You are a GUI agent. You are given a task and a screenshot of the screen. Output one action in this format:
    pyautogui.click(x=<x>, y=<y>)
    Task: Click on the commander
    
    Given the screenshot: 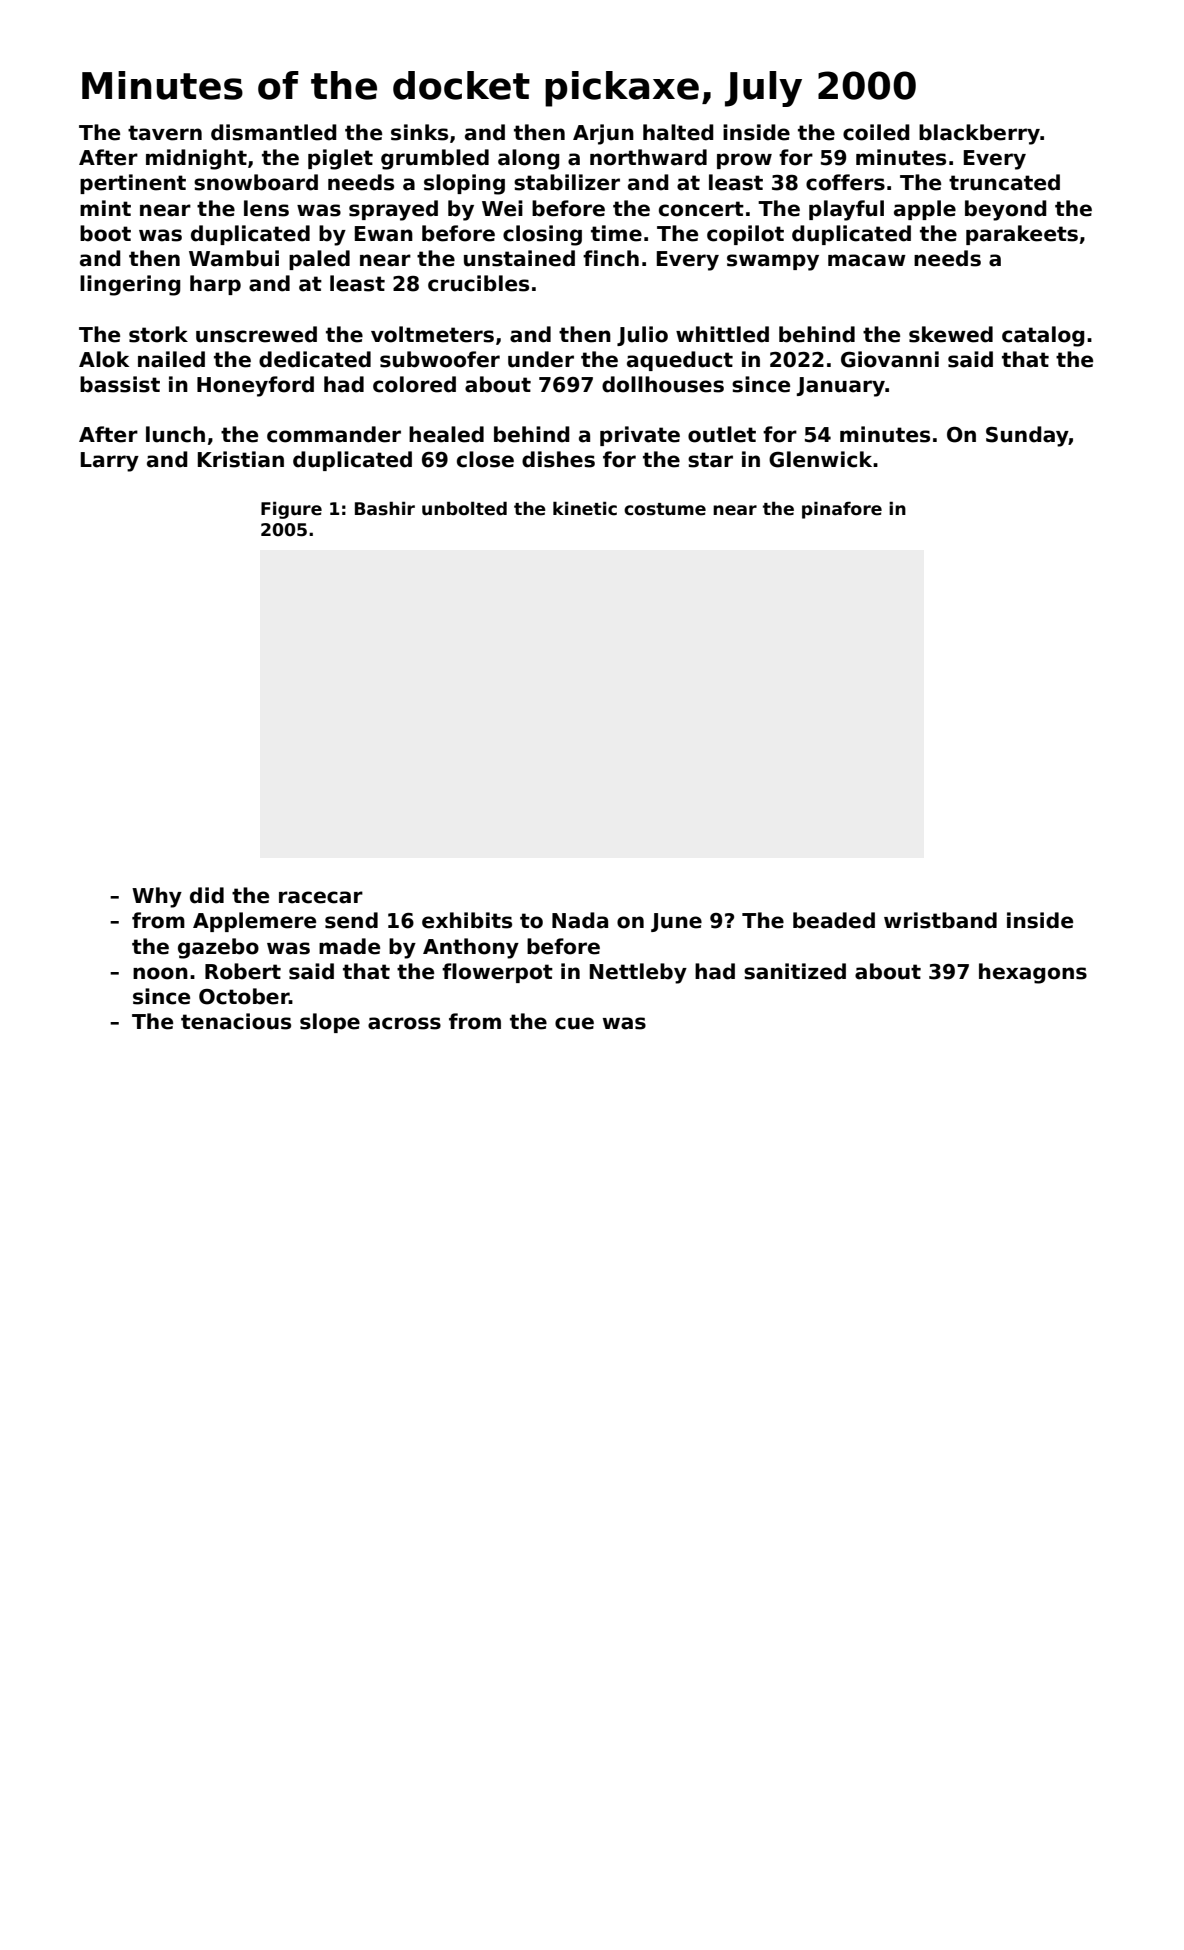 What is the action you would take?
    pyautogui.click(x=334, y=434)
